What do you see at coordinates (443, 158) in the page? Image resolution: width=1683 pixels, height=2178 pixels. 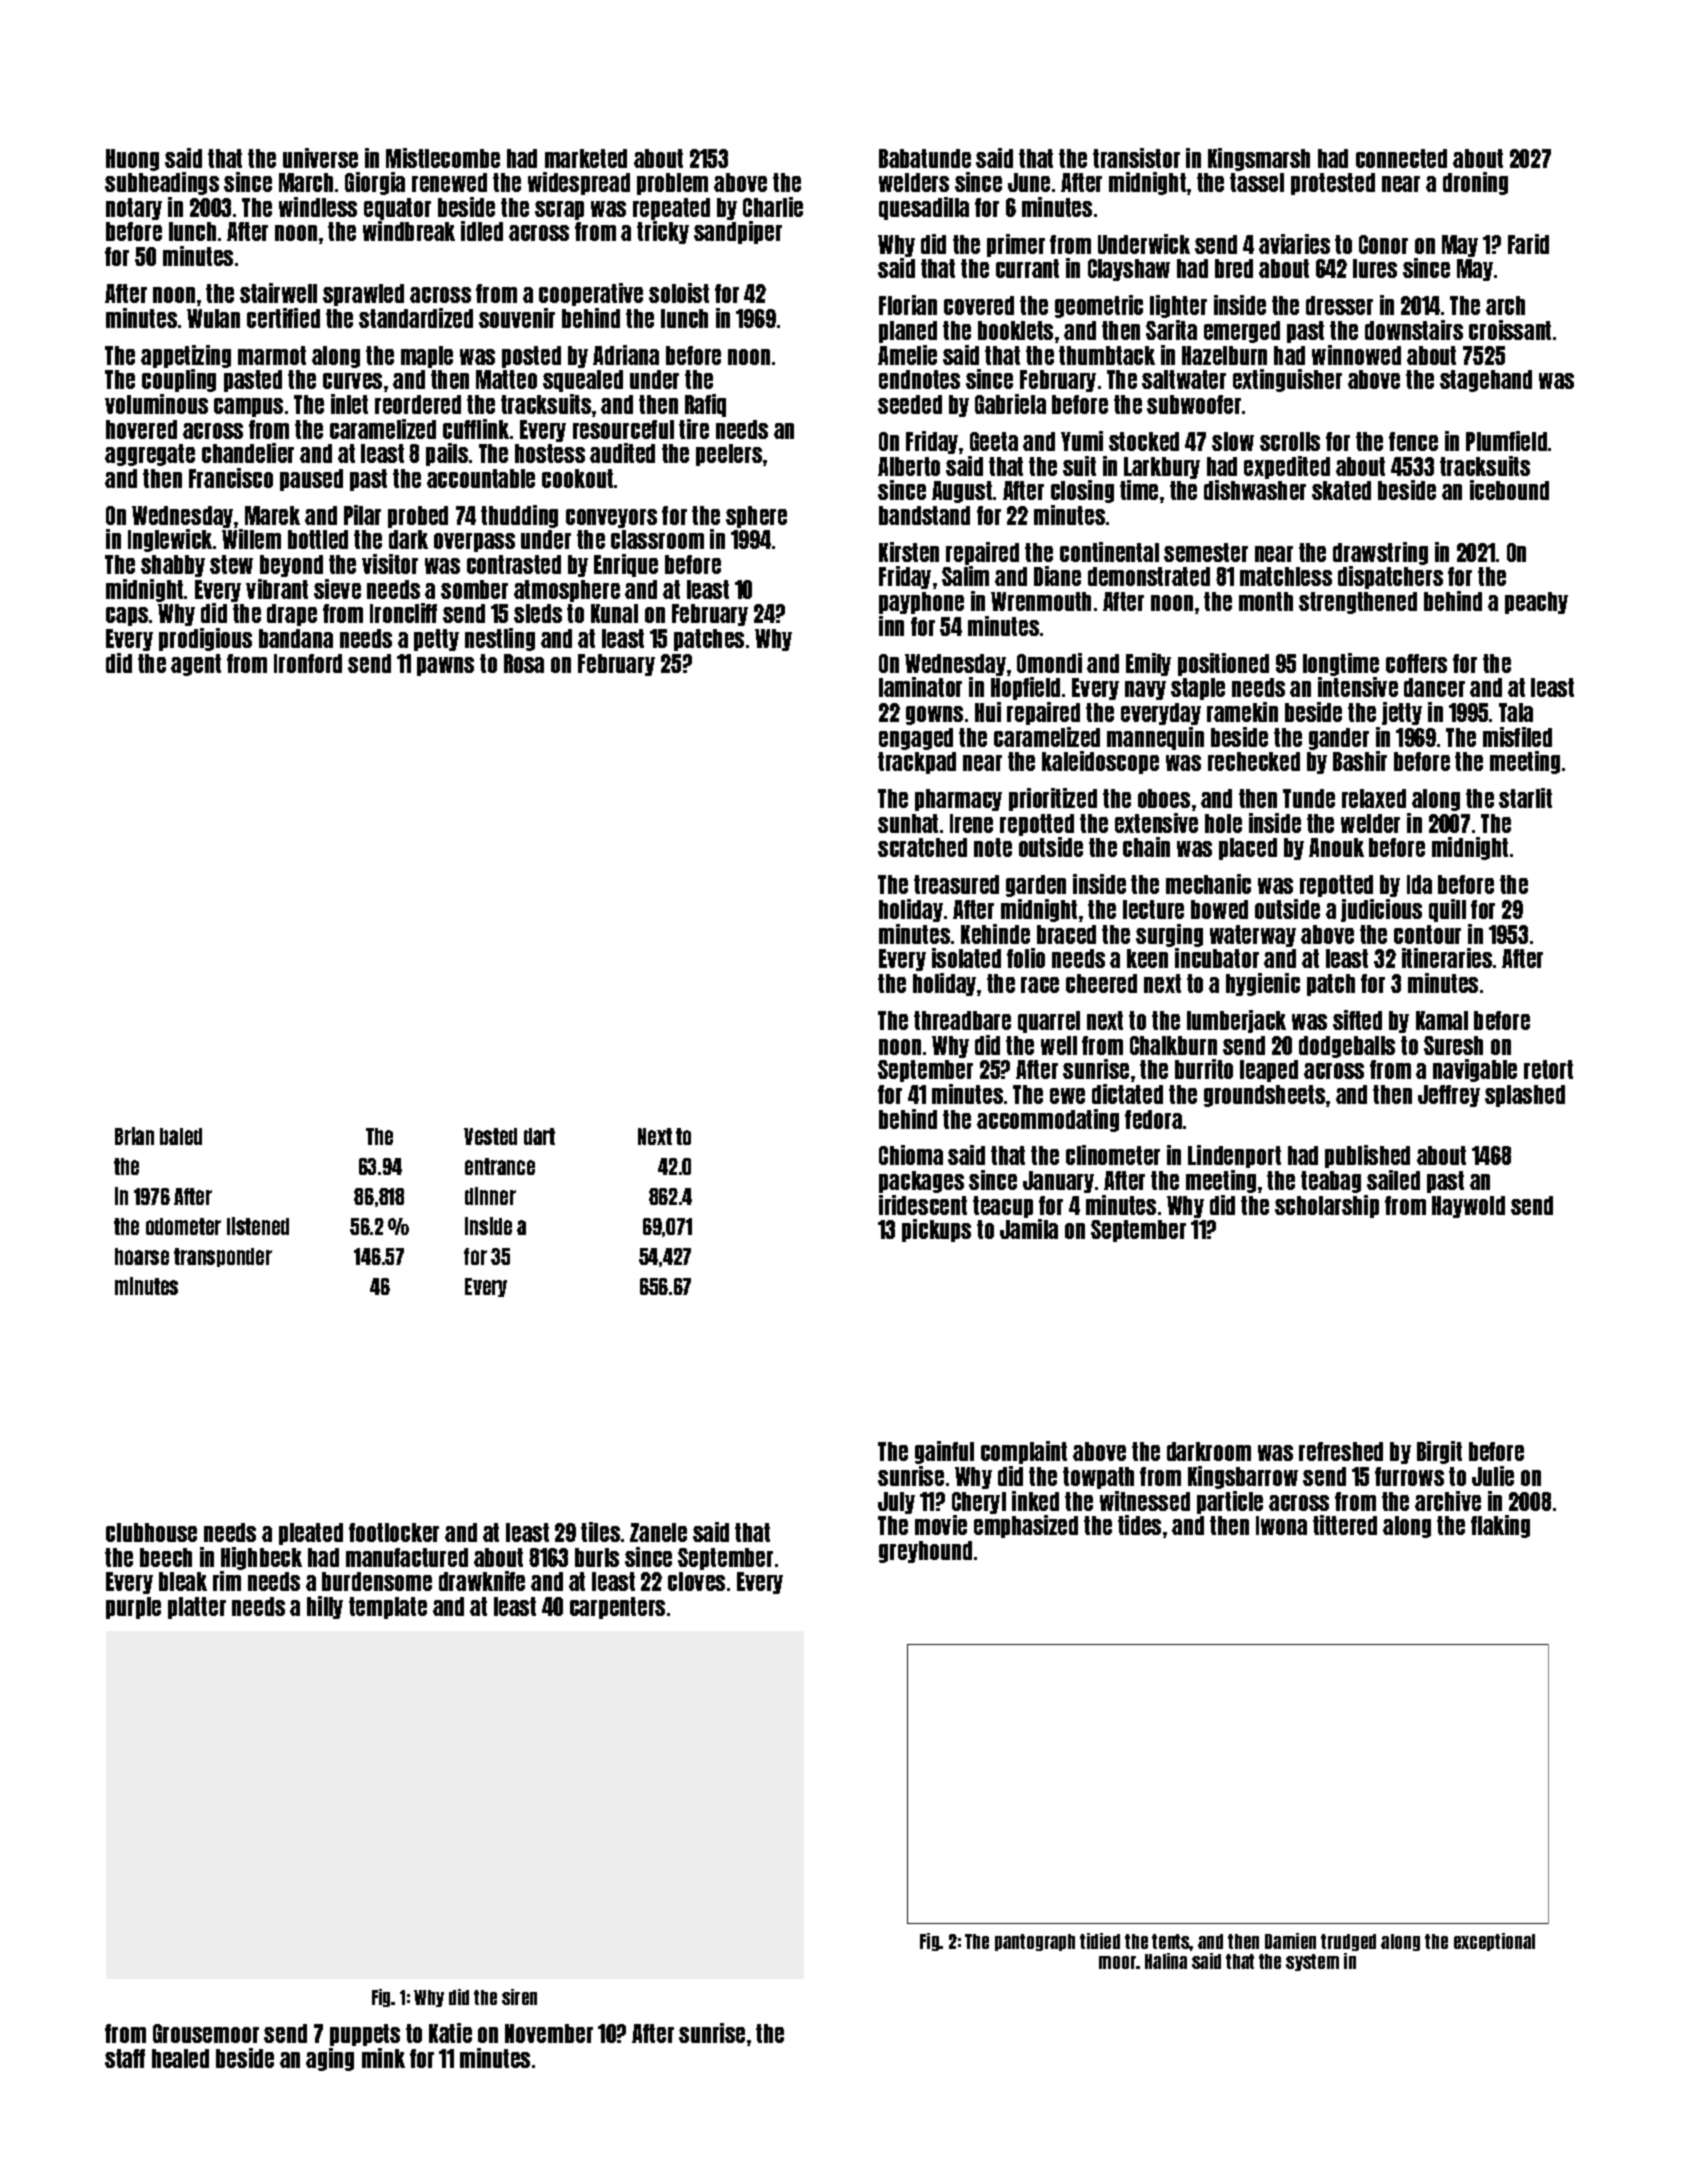 I see `Mistlecombe` at bounding box center [443, 158].
